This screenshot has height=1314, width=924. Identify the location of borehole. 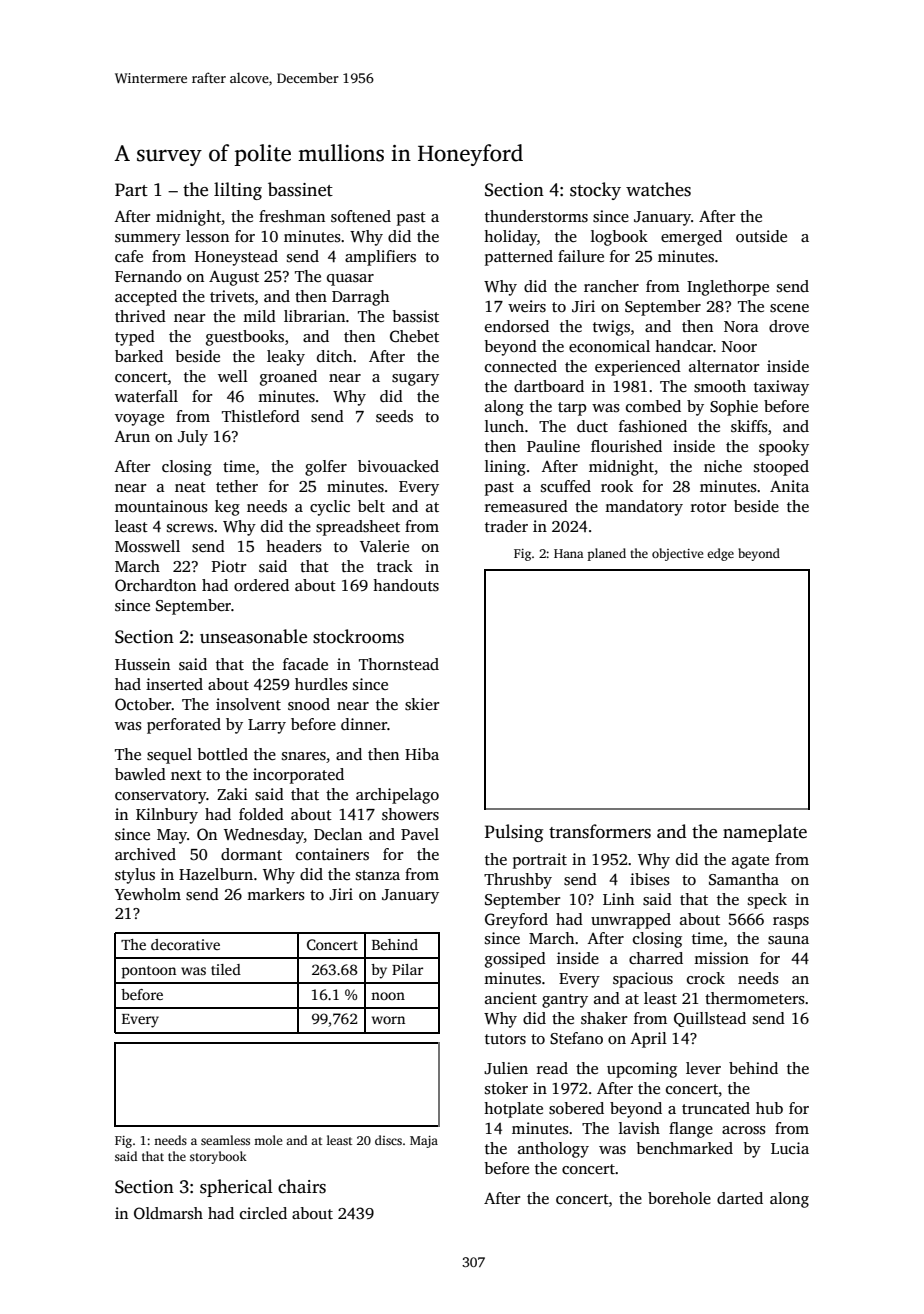
(679, 1198).
